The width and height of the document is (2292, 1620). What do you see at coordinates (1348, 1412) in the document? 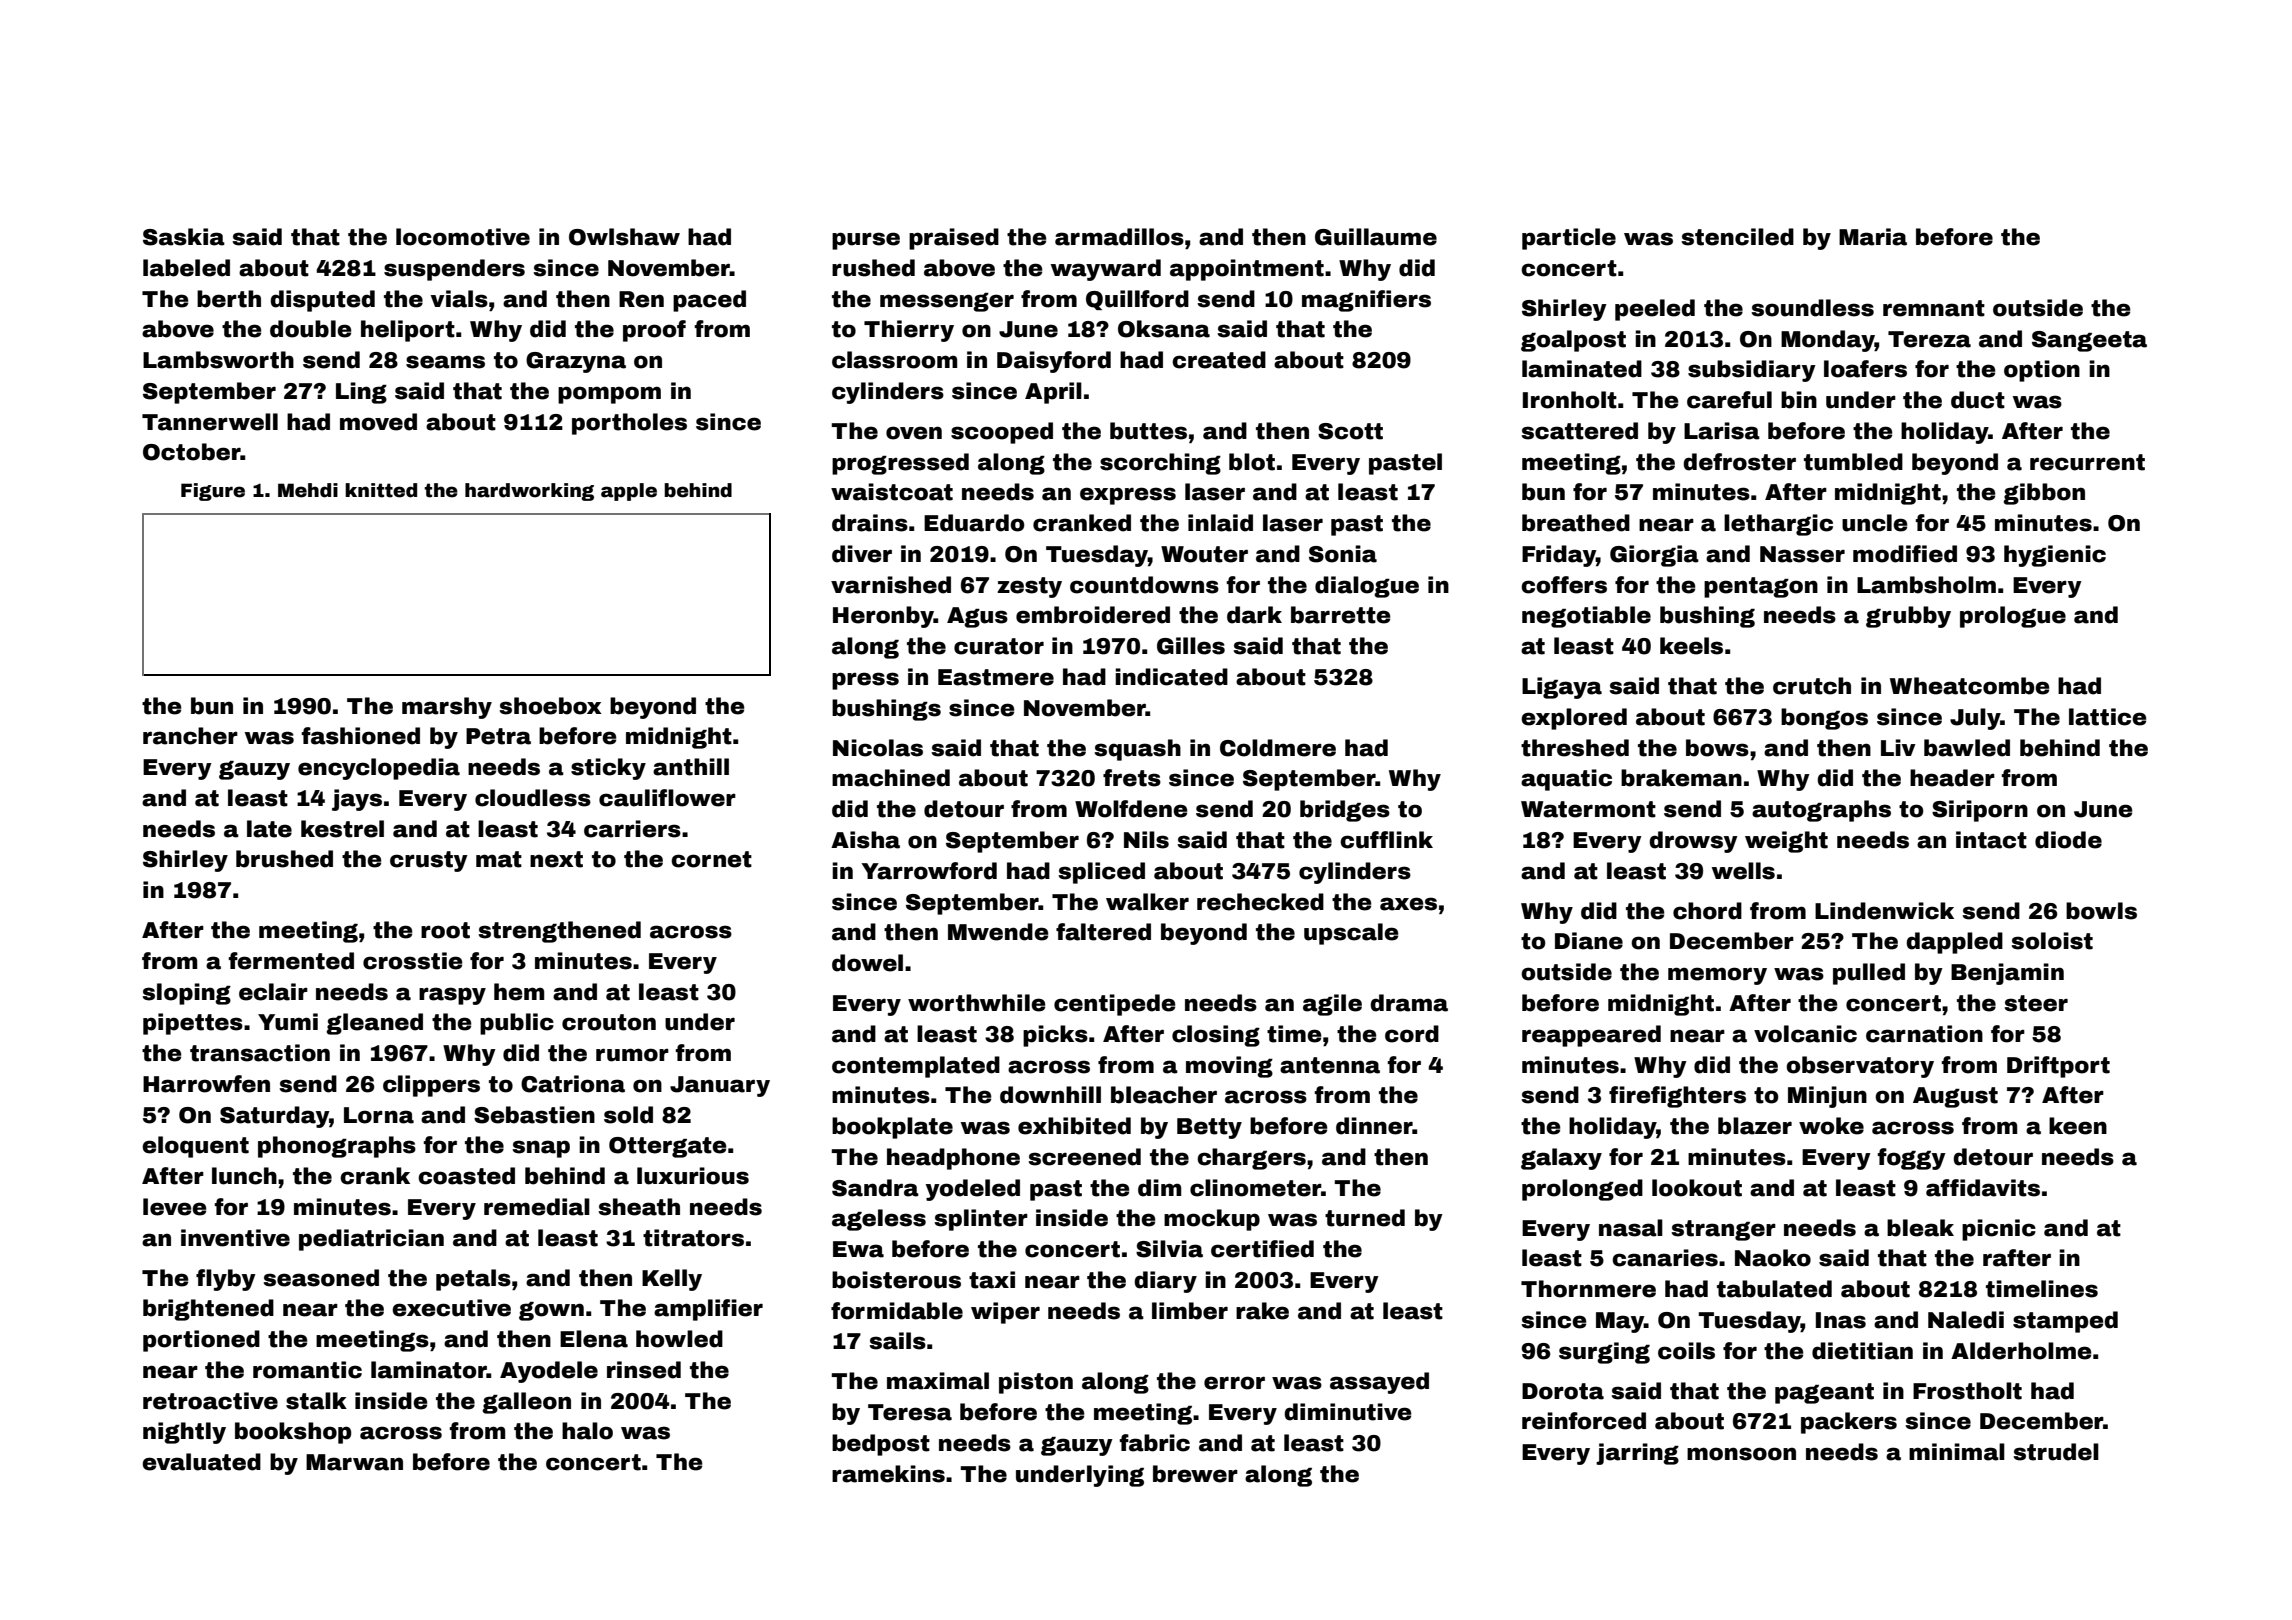
I see `diminutive` at bounding box center [1348, 1412].
